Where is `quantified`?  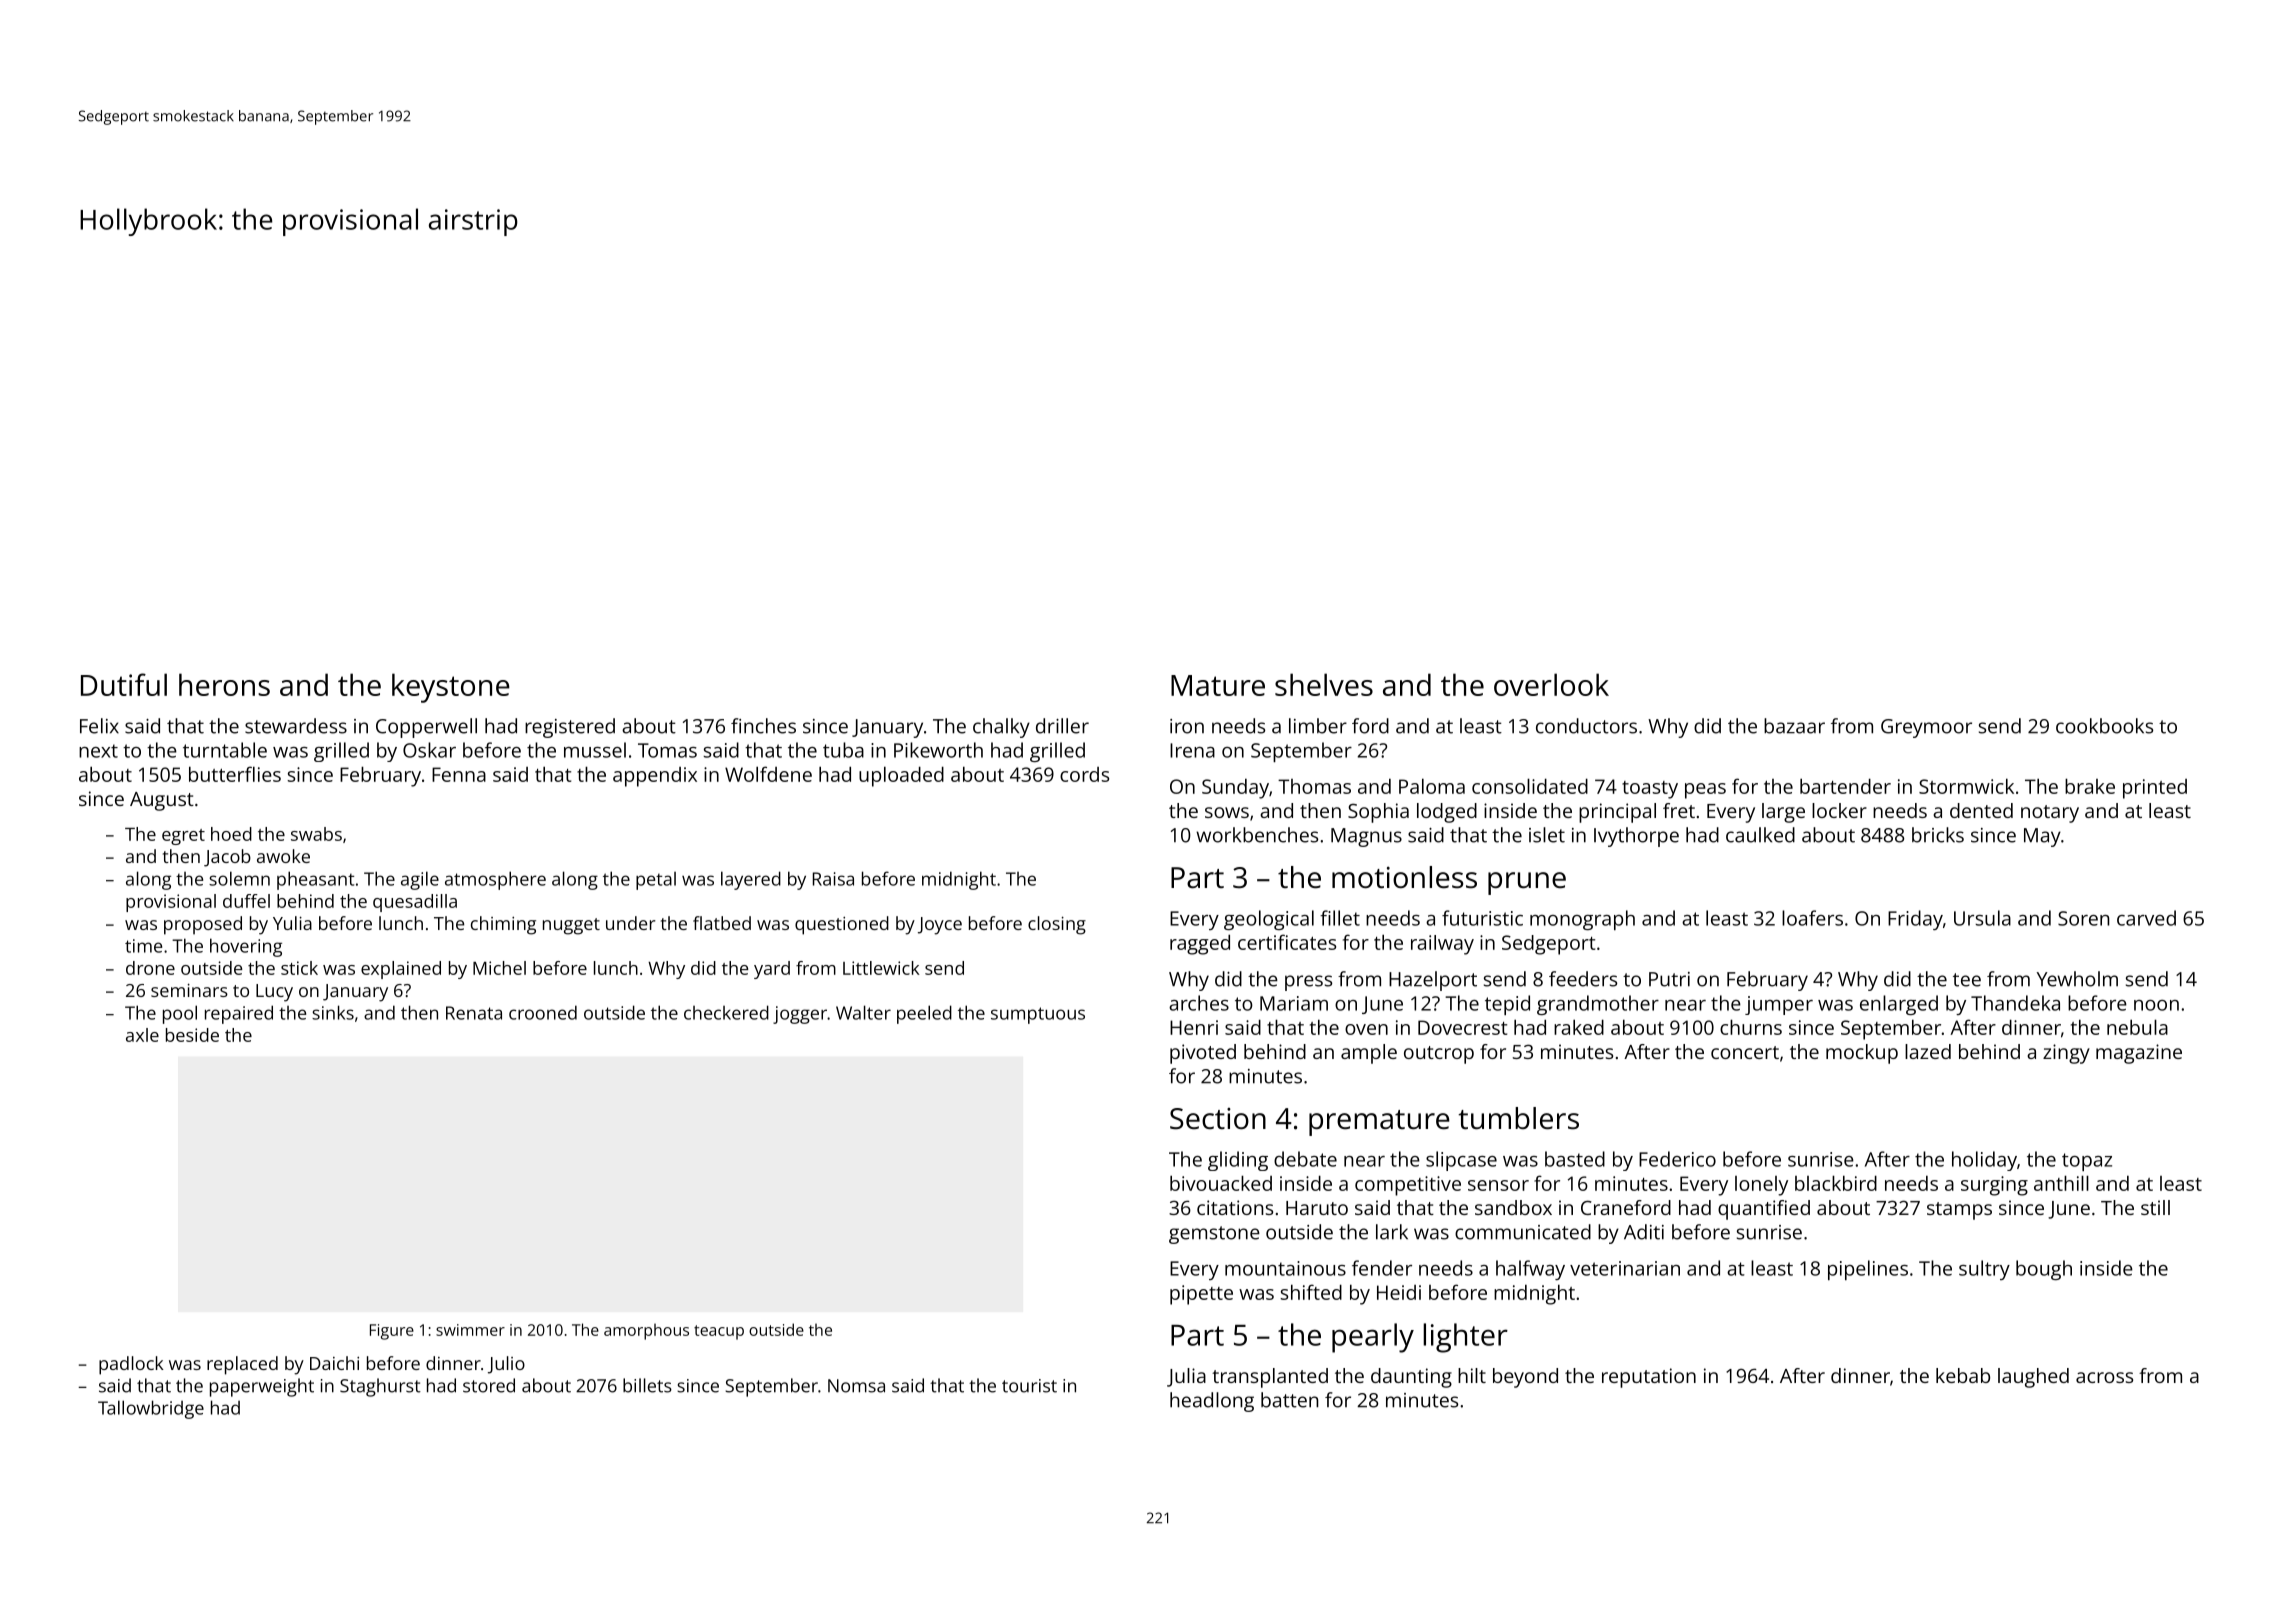 quantified is located at coordinates (1764, 1210).
